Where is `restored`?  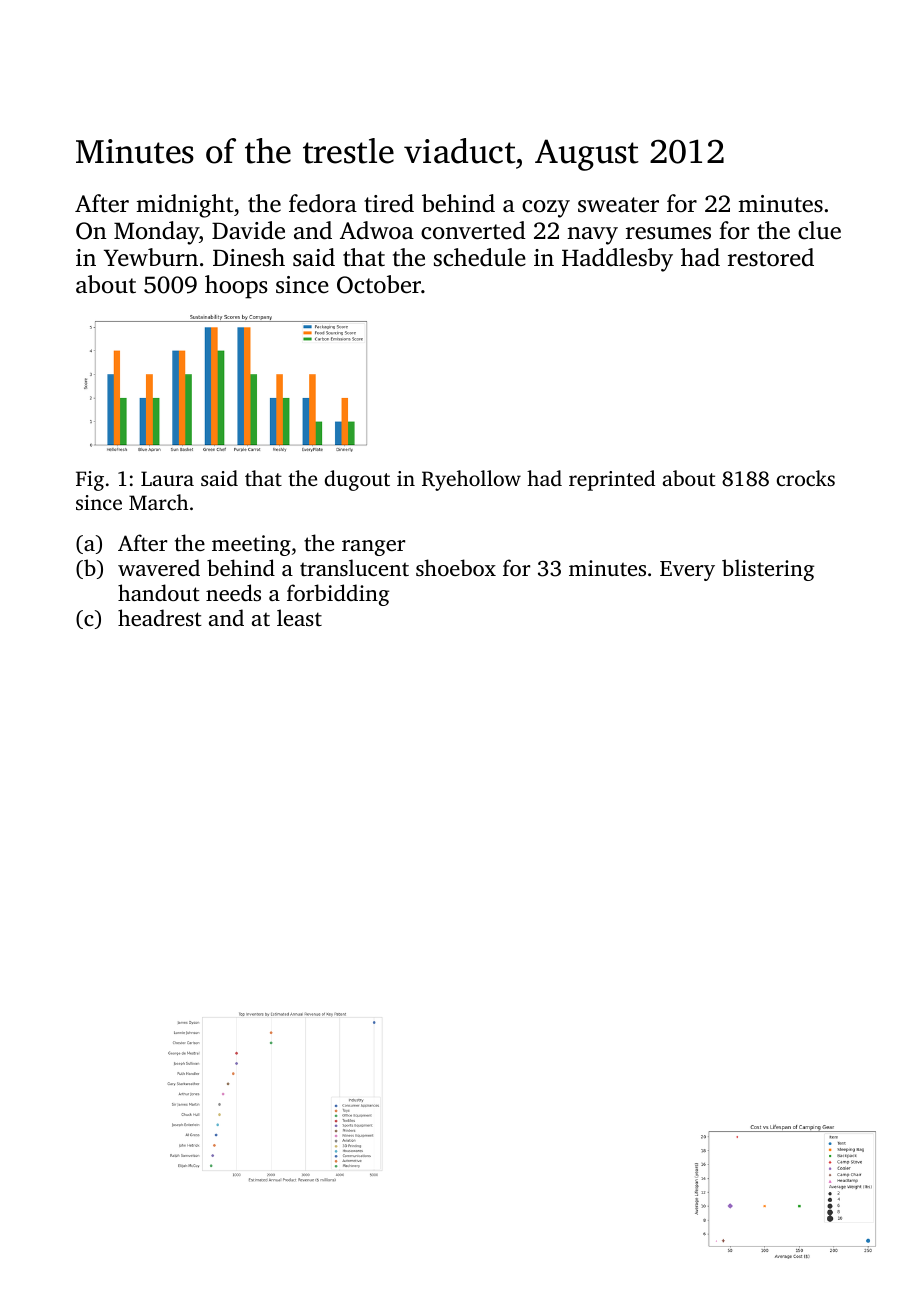
restored is located at coordinates (771, 257).
